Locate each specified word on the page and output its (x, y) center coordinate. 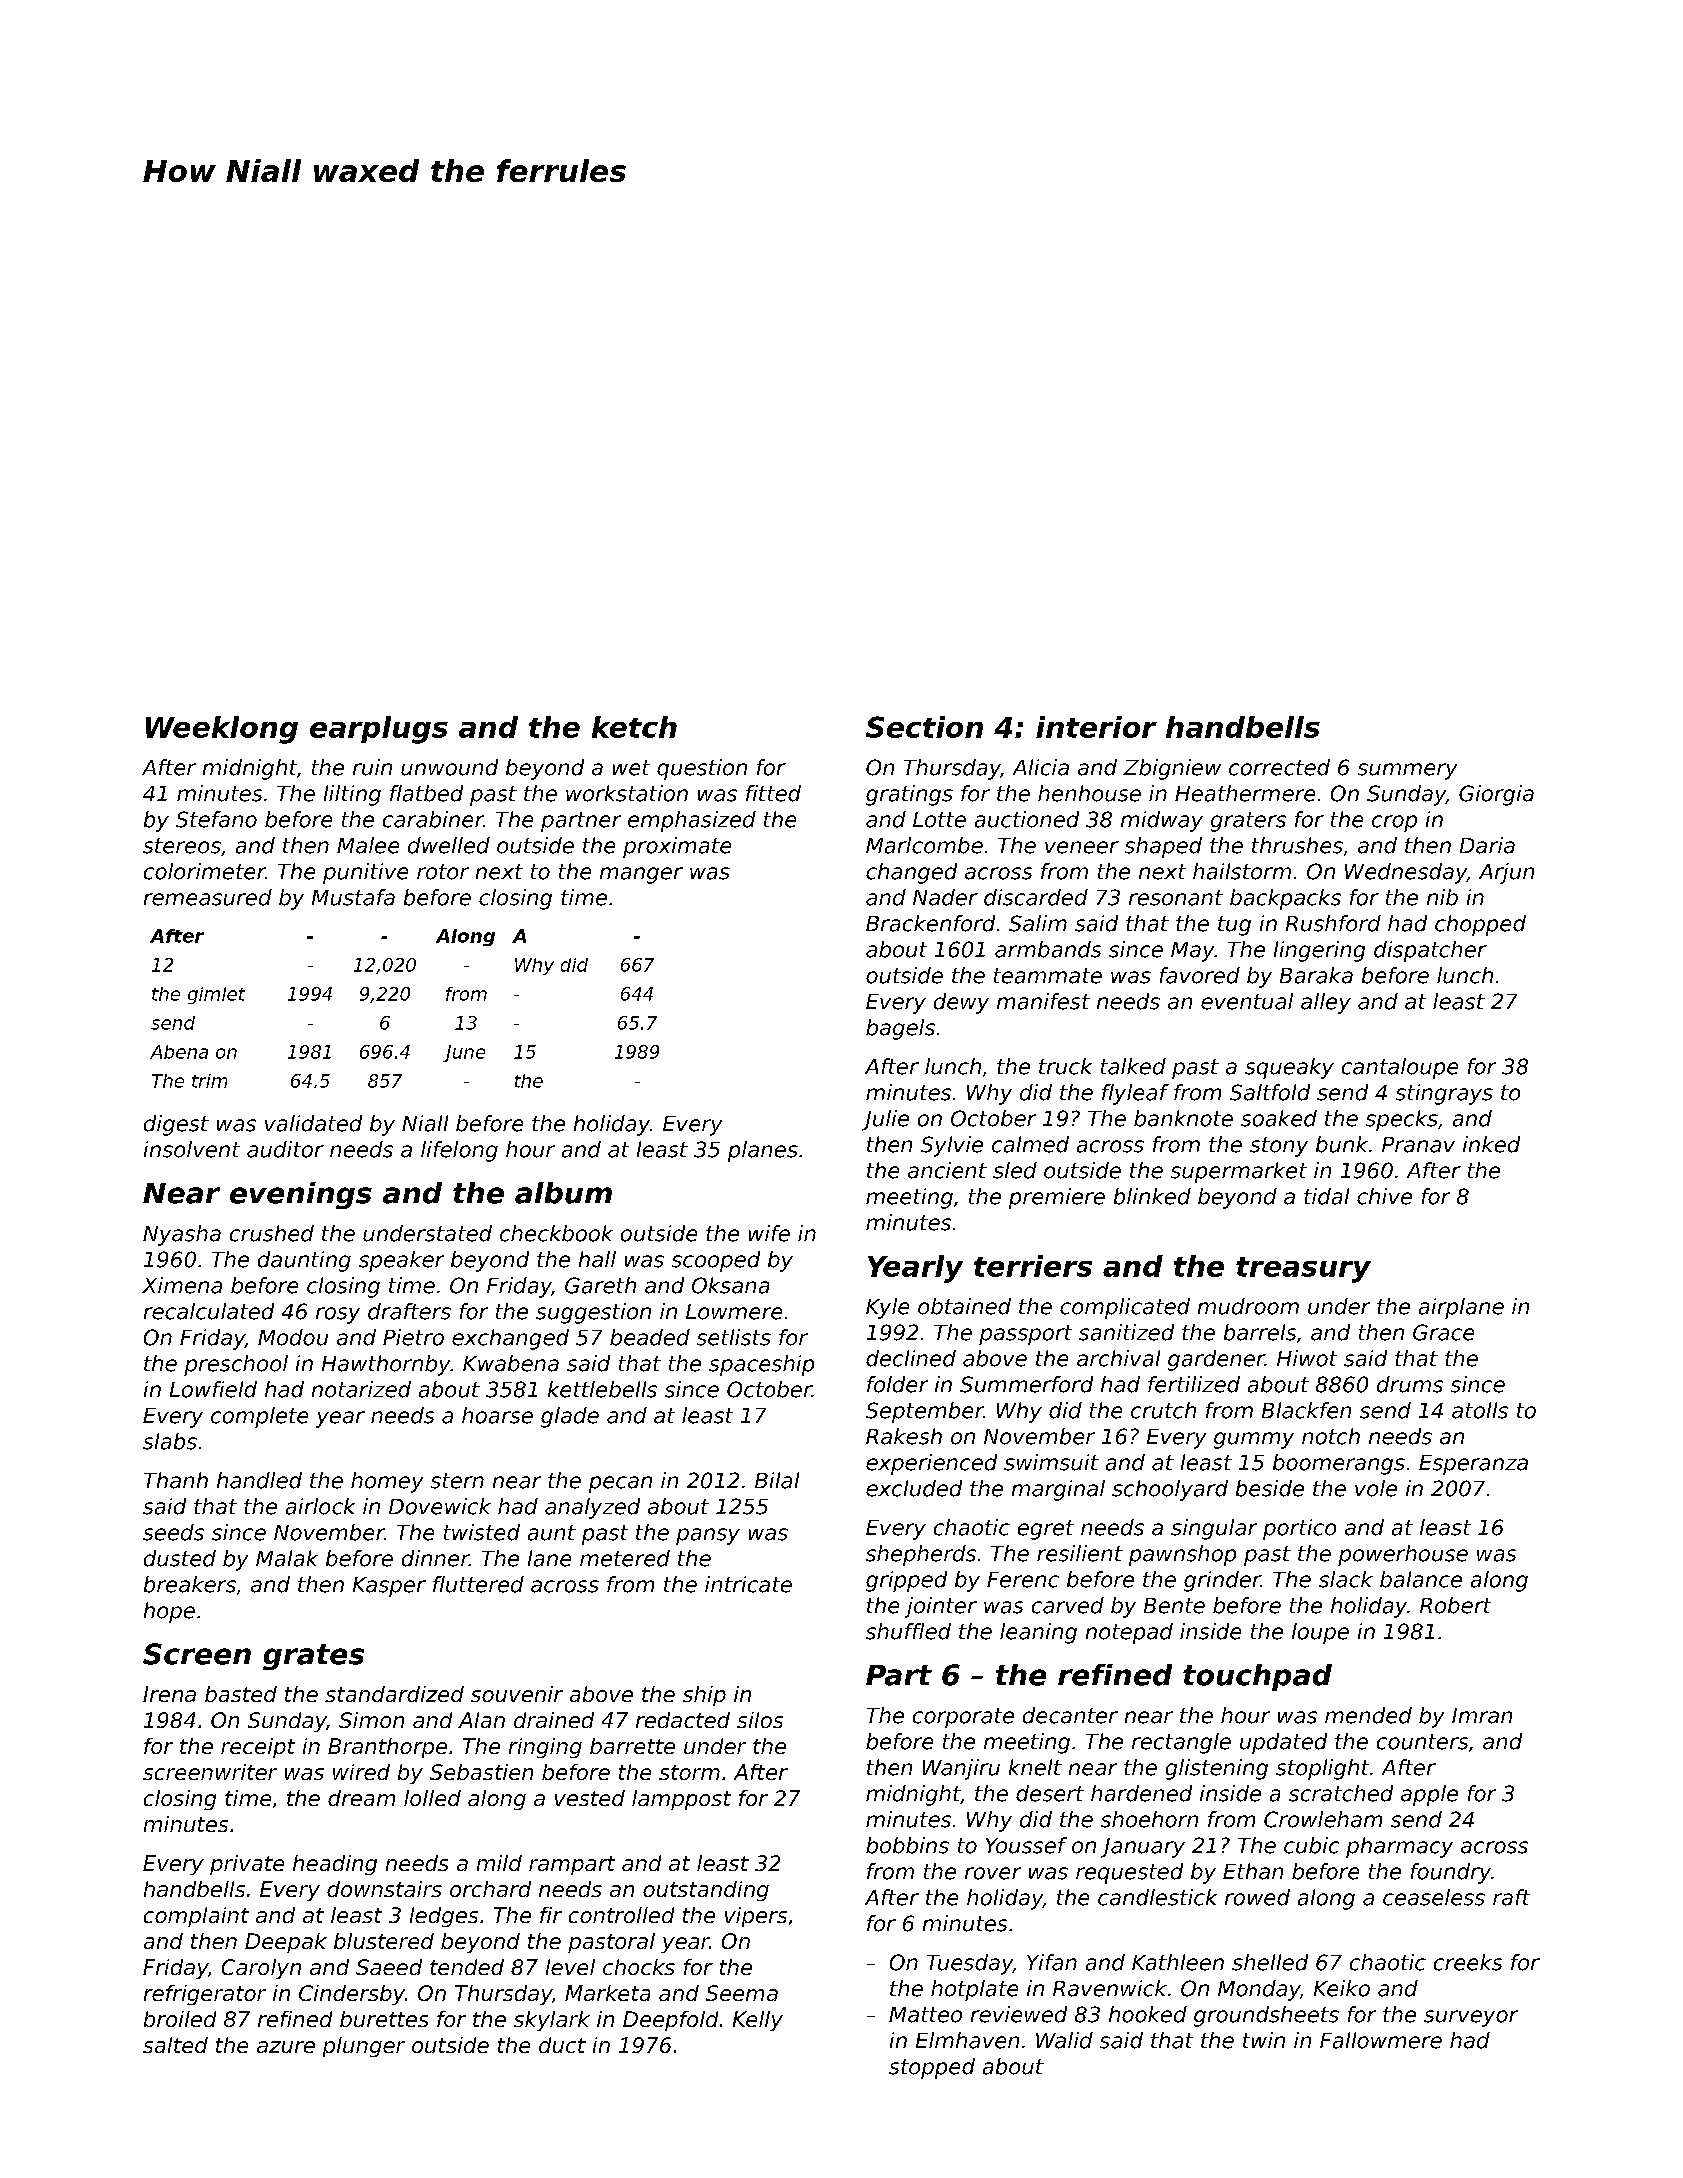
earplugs (379, 730)
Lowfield (213, 1389)
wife (769, 1233)
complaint (196, 1917)
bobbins (907, 1845)
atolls (1480, 1410)
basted (241, 1694)
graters (1248, 822)
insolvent (192, 1149)
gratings (909, 795)
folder (897, 1384)
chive (1384, 1196)
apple (1429, 1795)
